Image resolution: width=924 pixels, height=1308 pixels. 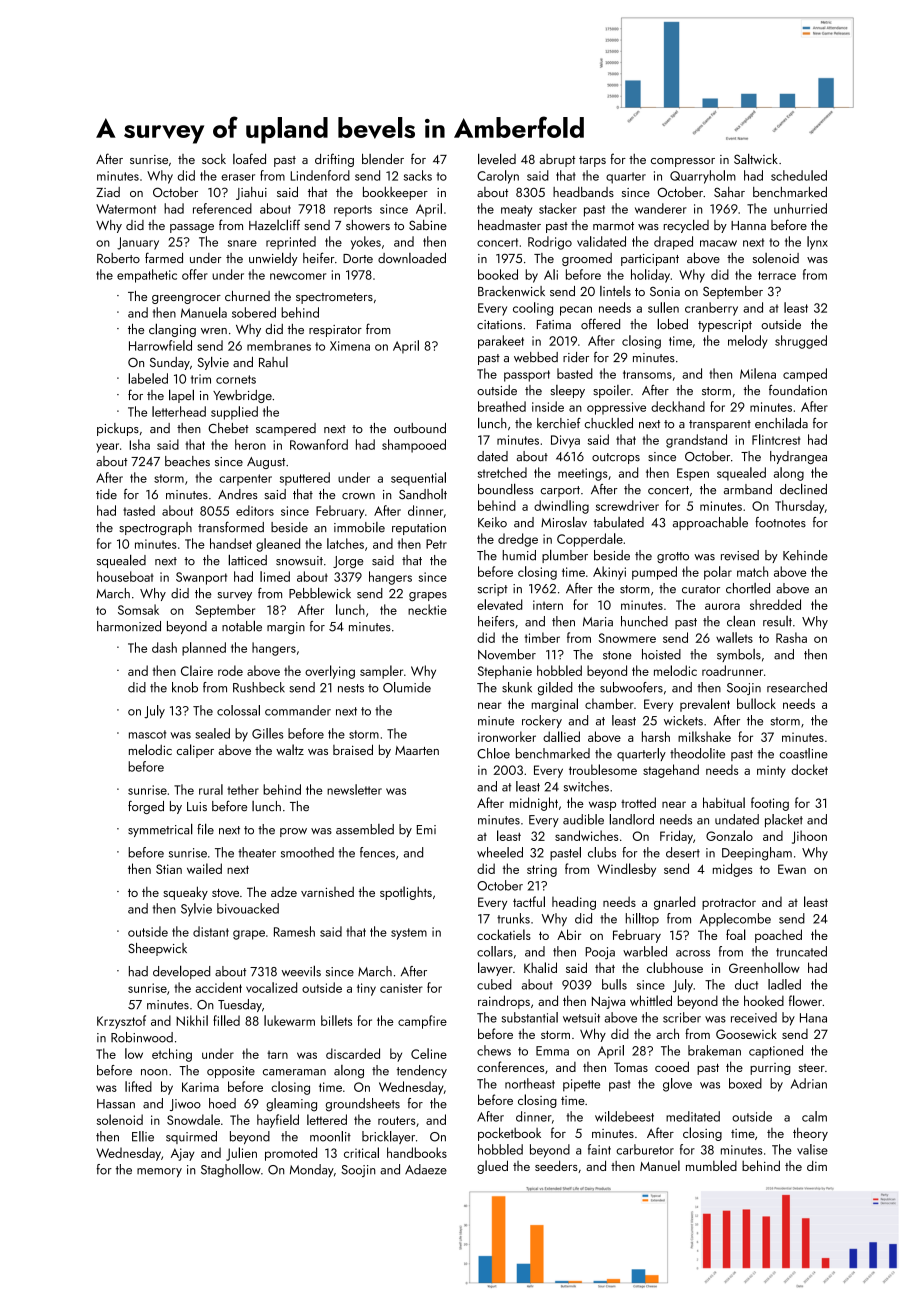 I want to click on Krzysztof, so click(x=121, y=1022).
